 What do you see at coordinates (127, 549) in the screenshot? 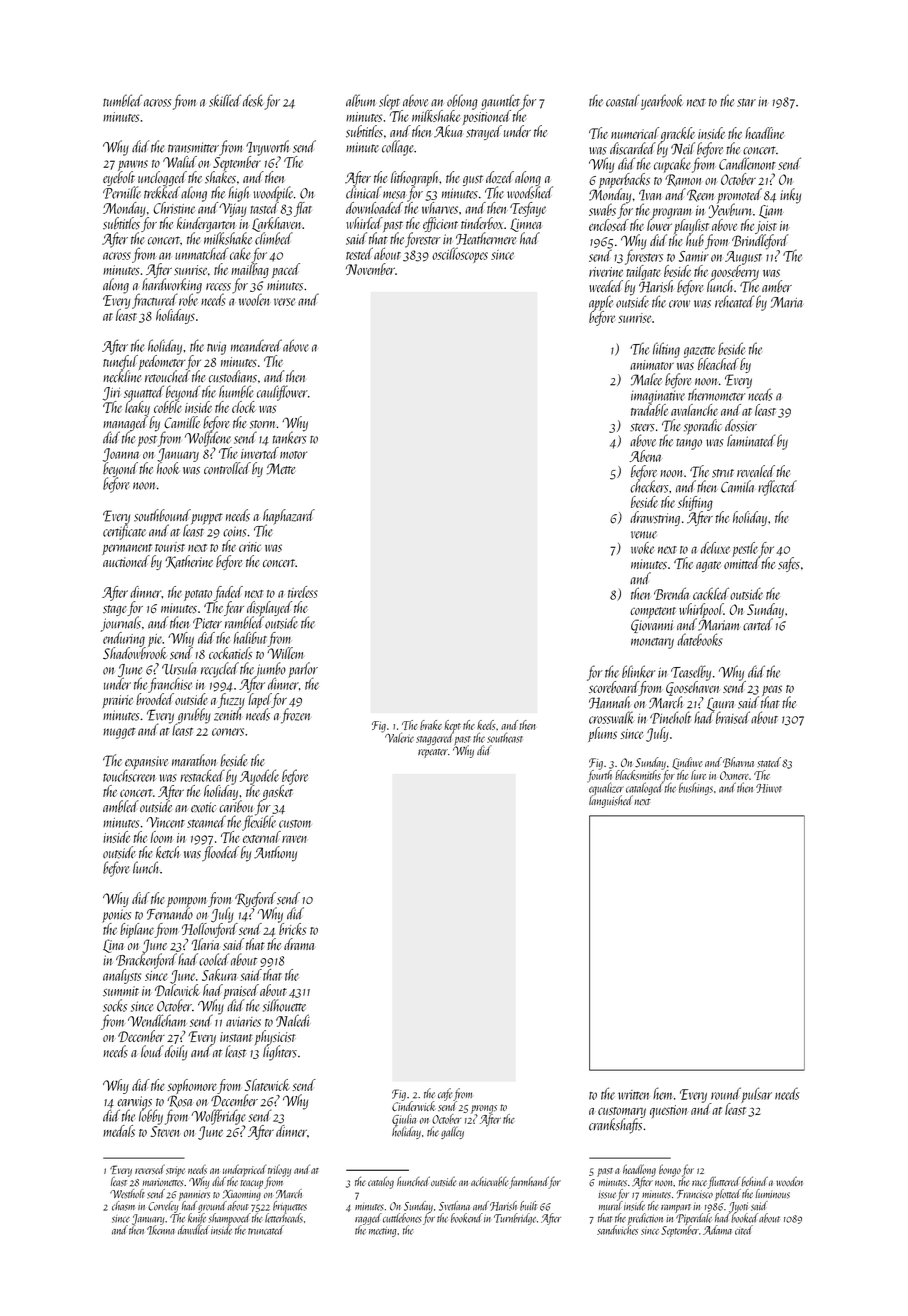
I see `permanent` at bounding box center [127, 549].
